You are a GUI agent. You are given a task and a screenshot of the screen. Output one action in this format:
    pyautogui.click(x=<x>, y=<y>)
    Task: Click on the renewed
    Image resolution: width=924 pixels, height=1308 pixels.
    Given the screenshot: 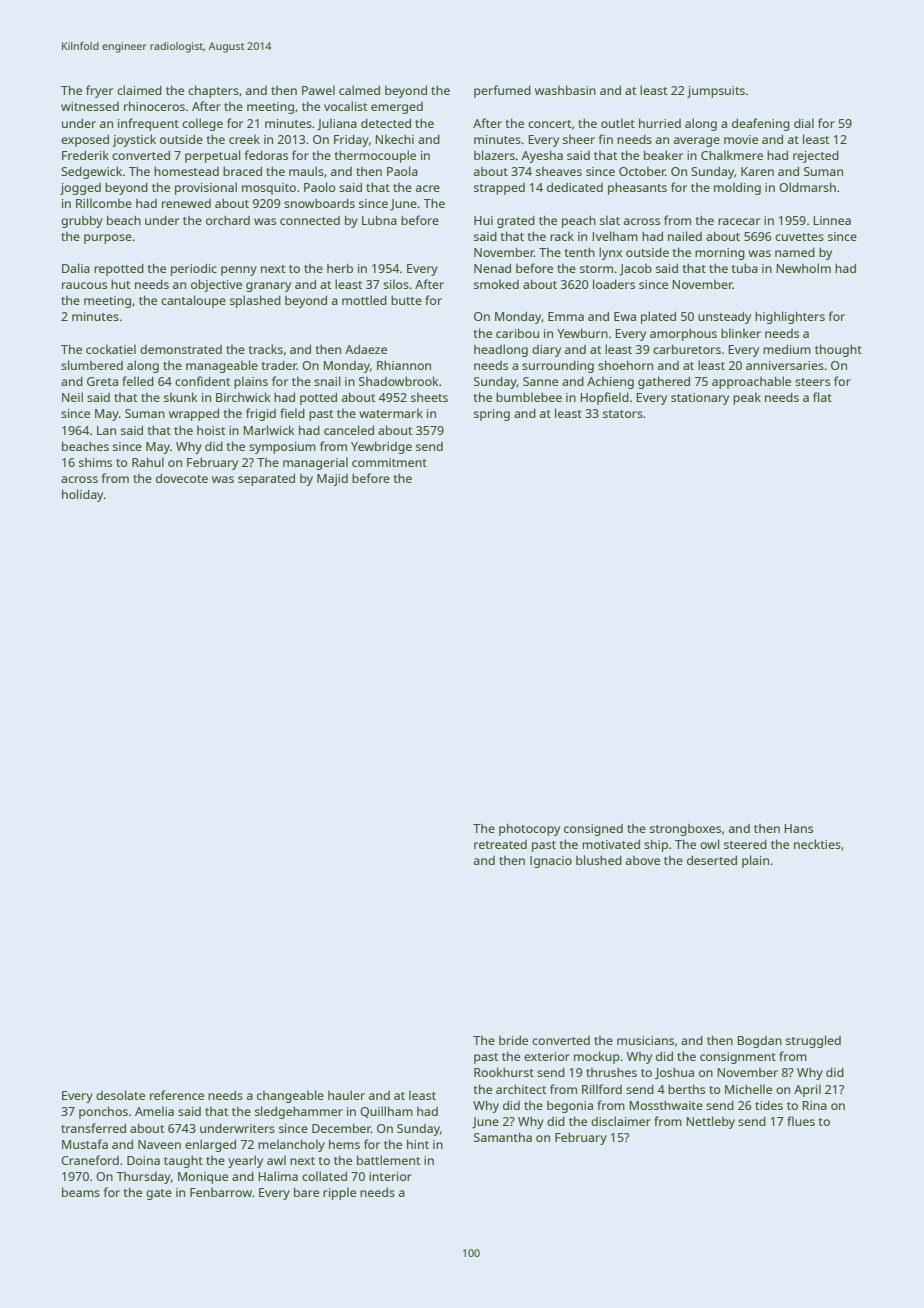 What is the action you would take?
    pyautogui.click(x=186, y=203)
